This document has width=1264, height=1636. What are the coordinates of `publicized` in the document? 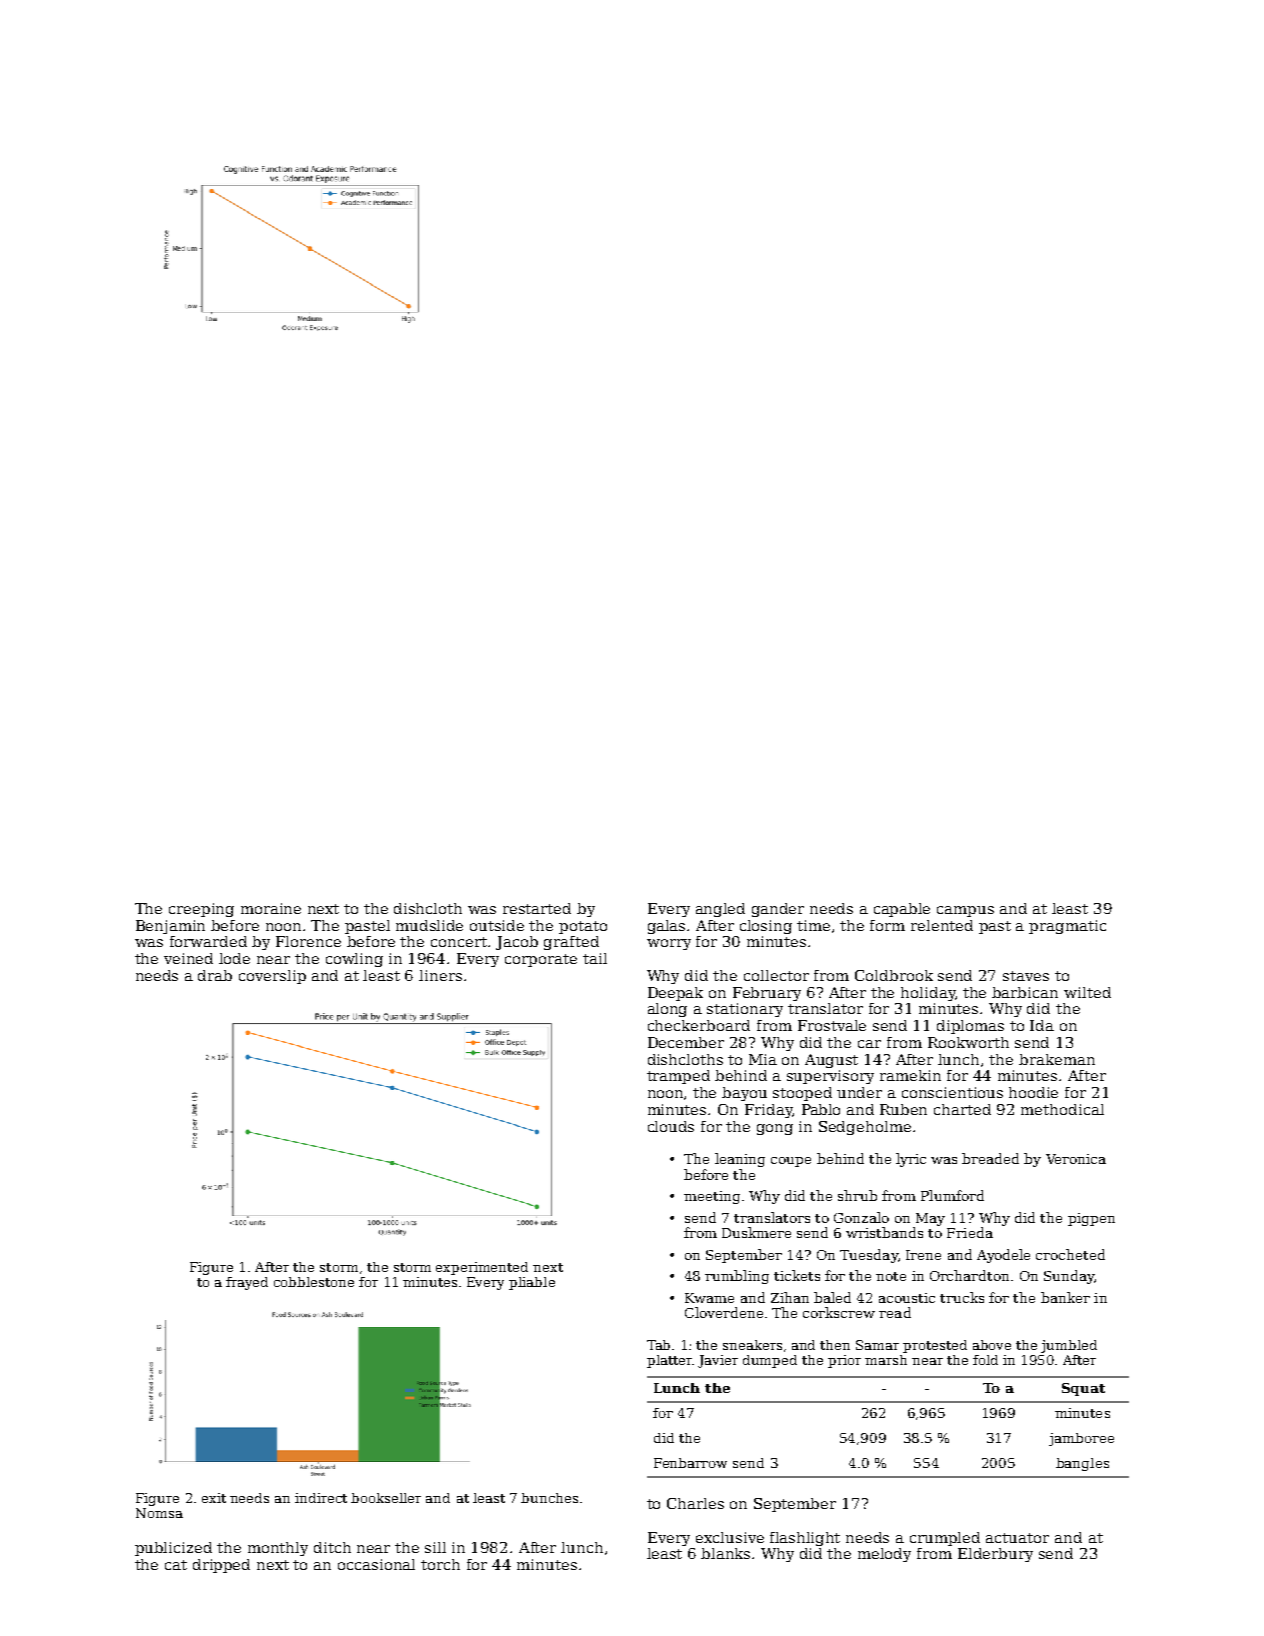 It's located at (173, 1549).
